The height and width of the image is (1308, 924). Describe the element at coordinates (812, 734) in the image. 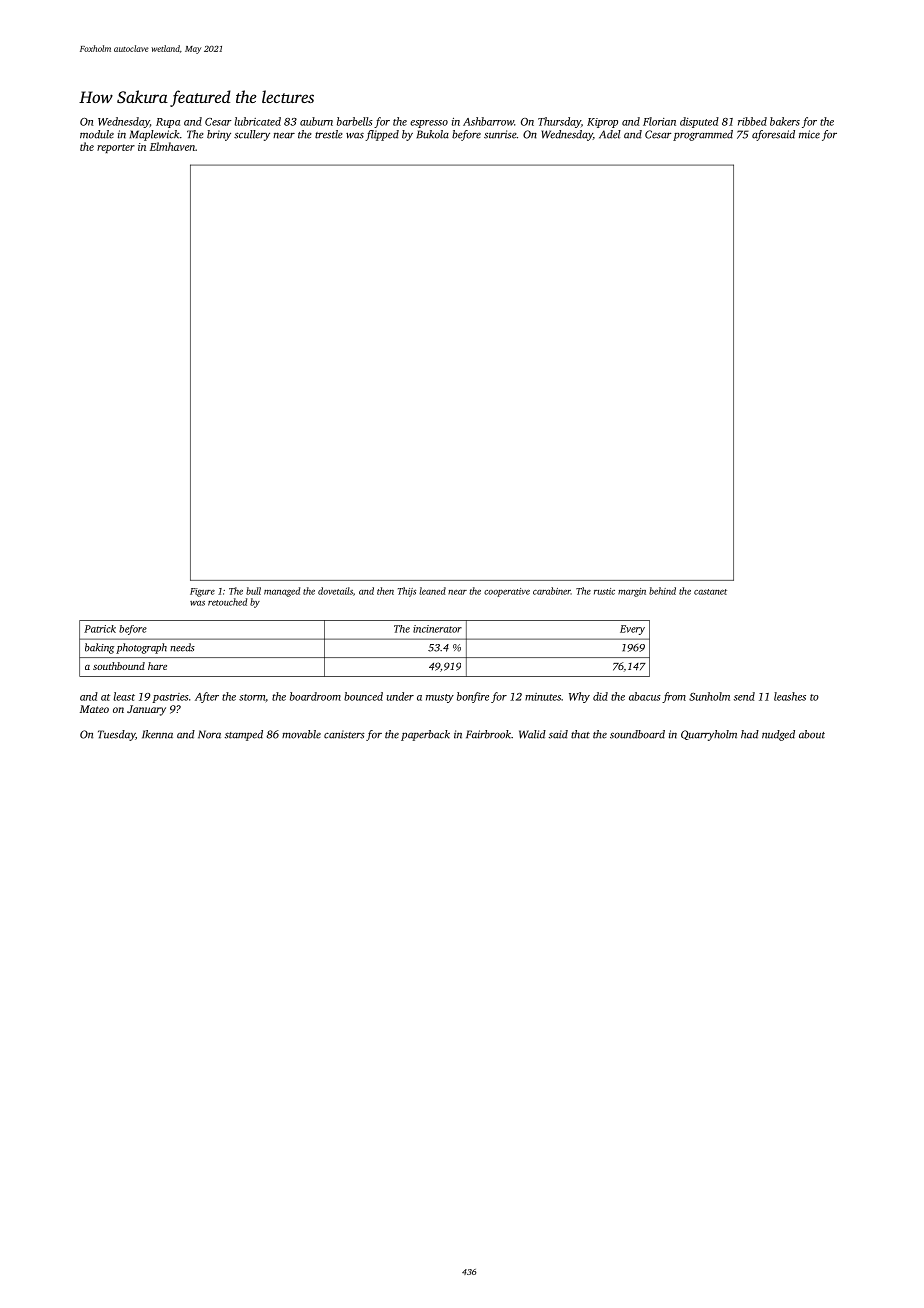

I see `about` at that location.
